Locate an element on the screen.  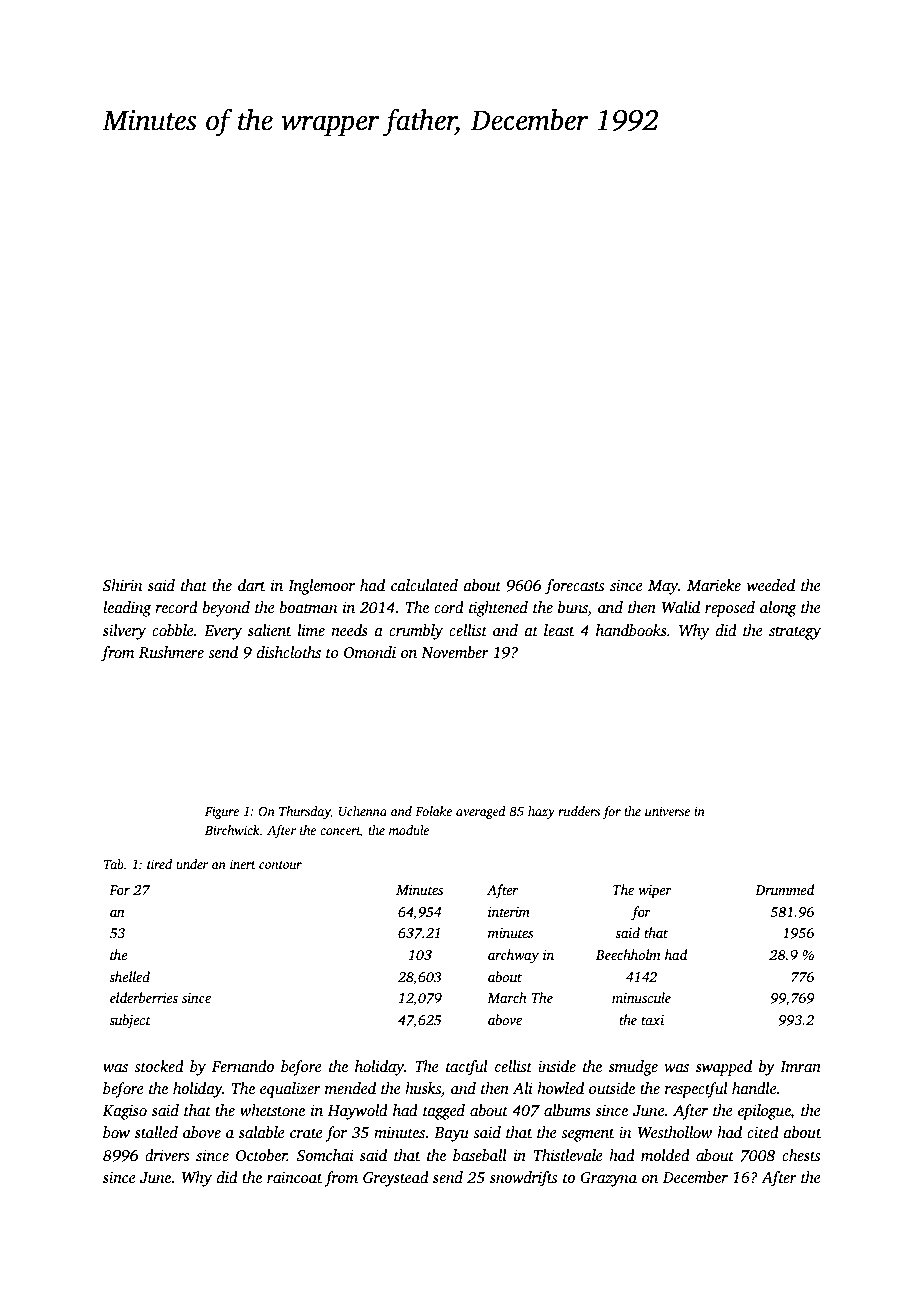
Drummed is located at coordinates (784, 889).
